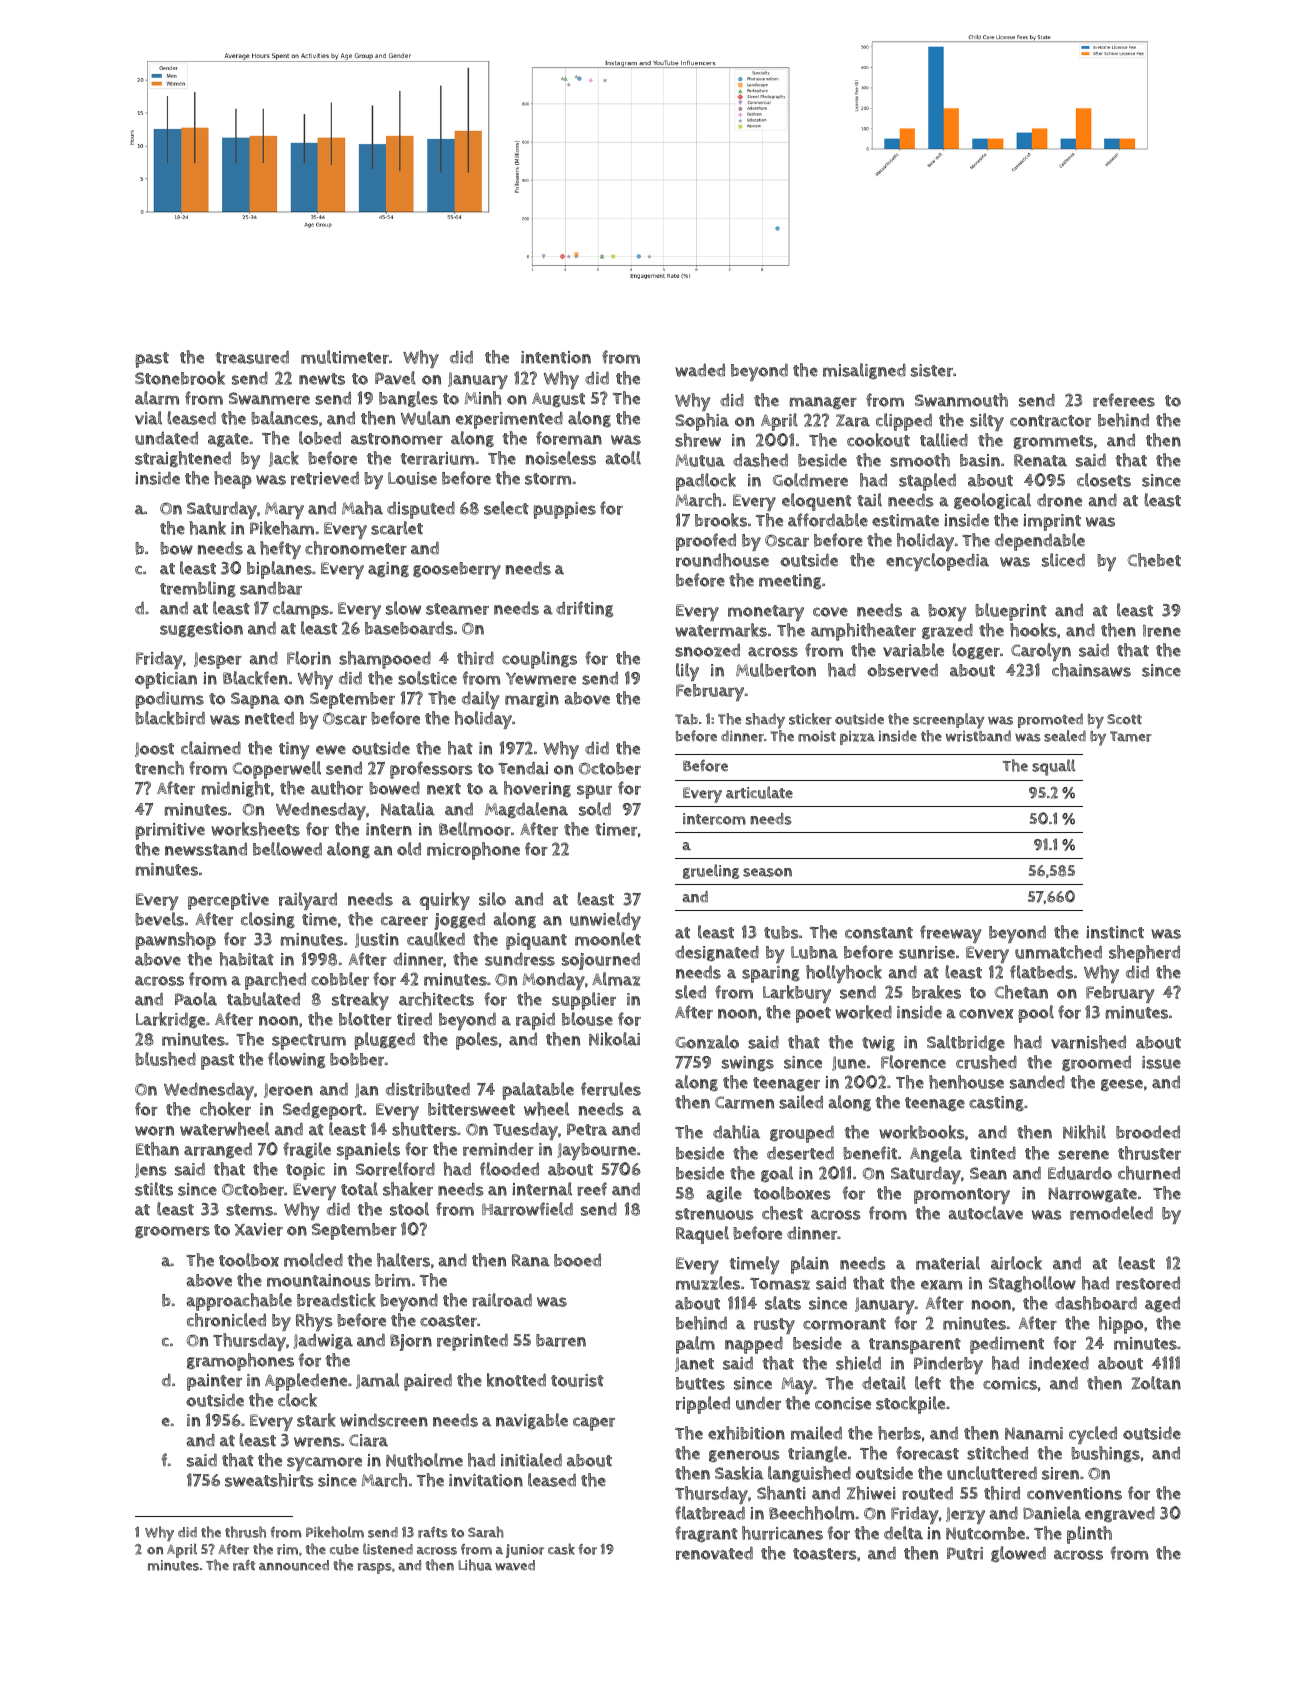  What do you see at coordinates (170, 831) in the screenshot?
I see `primitive` at bounding box center [170, 831].
